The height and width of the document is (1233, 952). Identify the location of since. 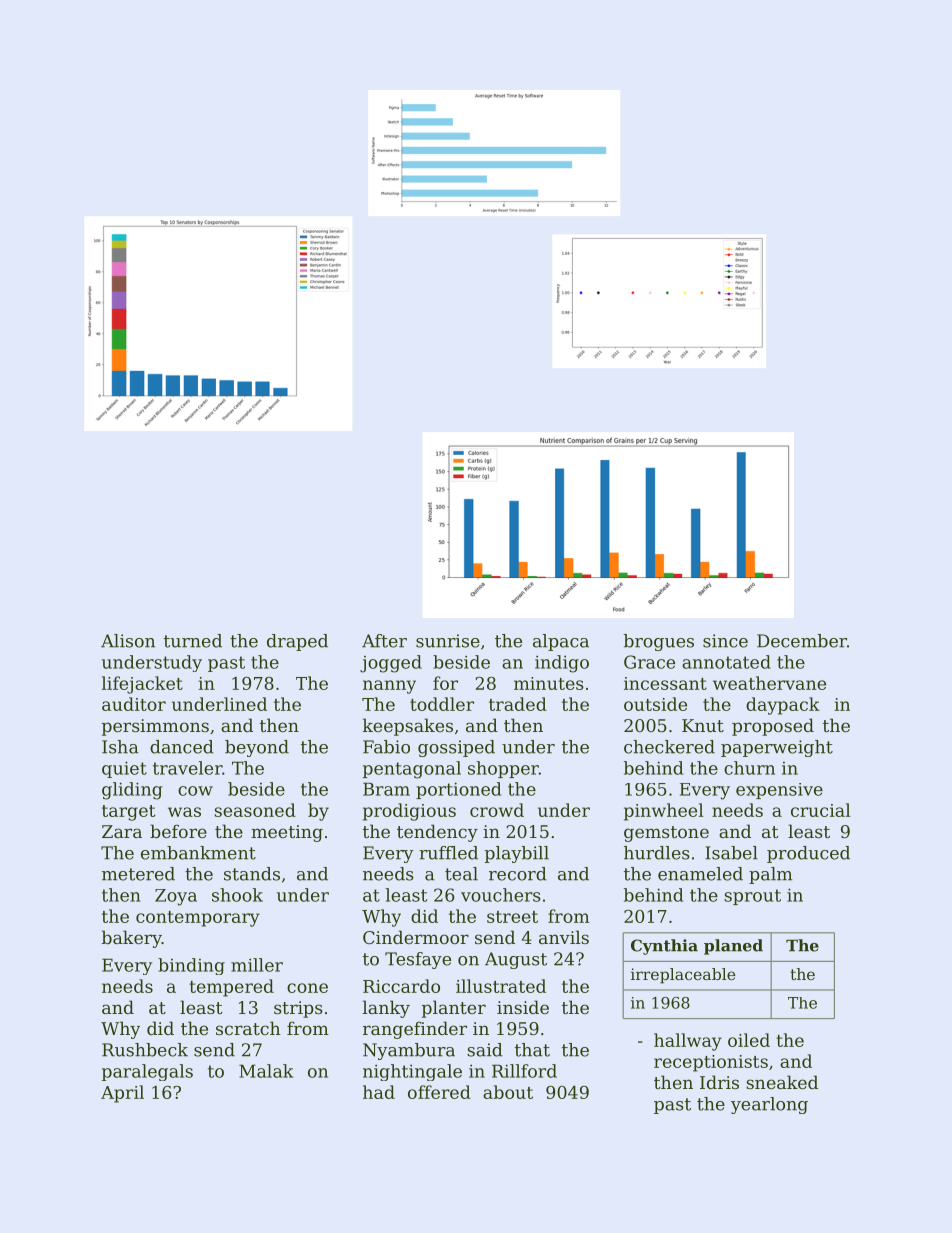
(725, 641).
